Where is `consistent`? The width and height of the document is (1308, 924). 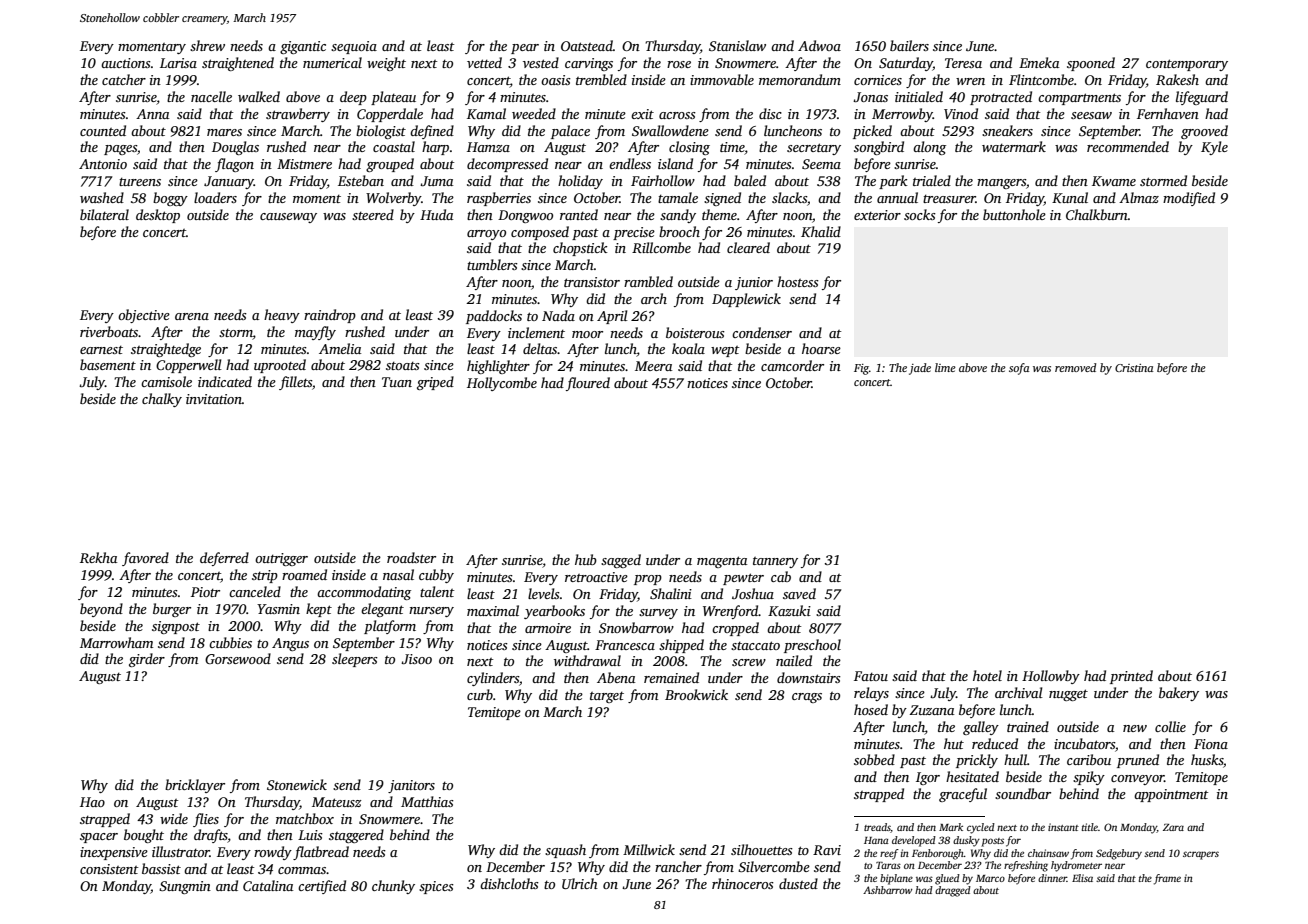
consistent is located at coordinates (109, 869).
